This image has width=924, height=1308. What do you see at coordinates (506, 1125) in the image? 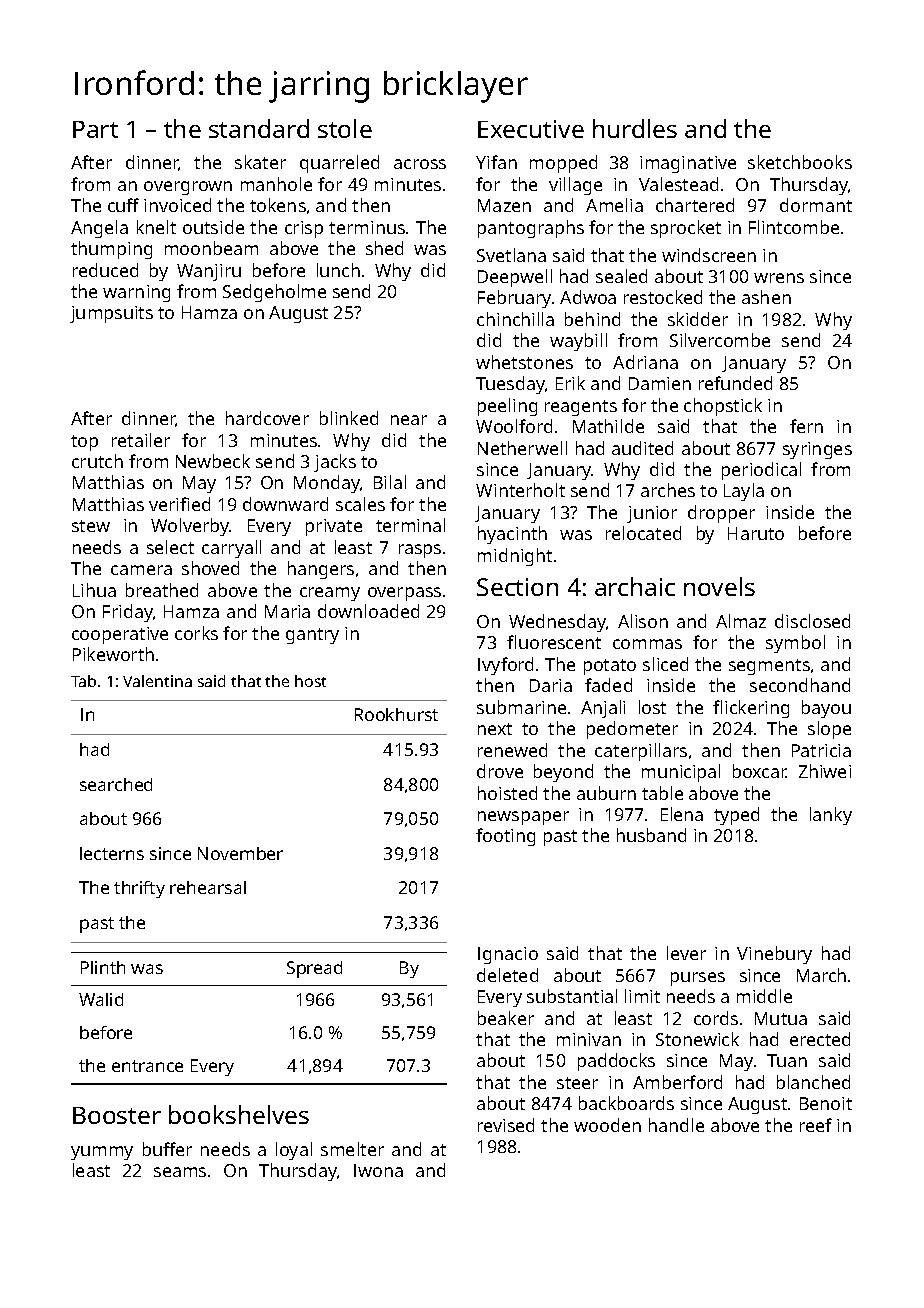
I see `revised` at bounding box center [506, 1125].
